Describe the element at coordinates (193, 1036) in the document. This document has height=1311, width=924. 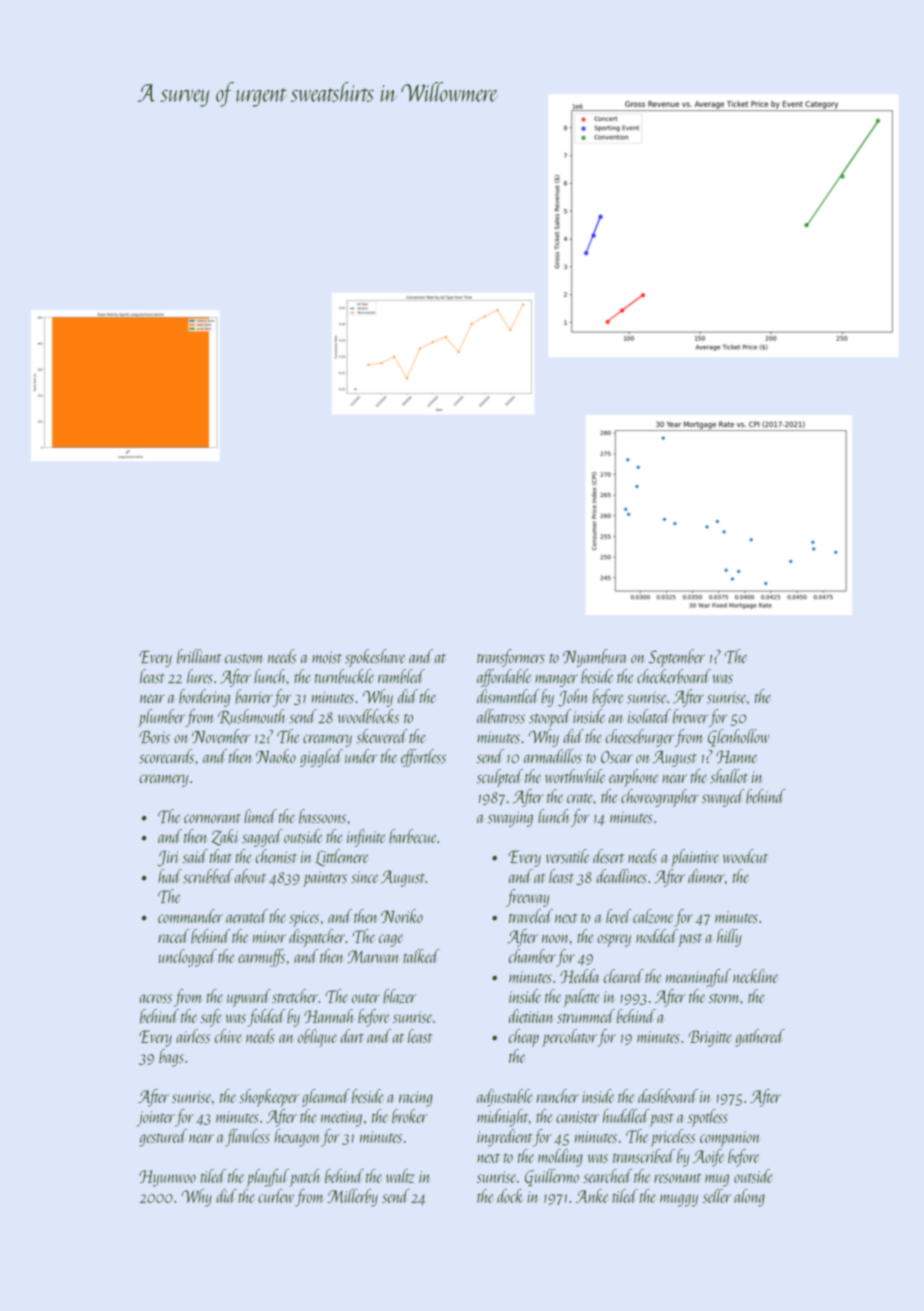
I see `airless` at that location.
